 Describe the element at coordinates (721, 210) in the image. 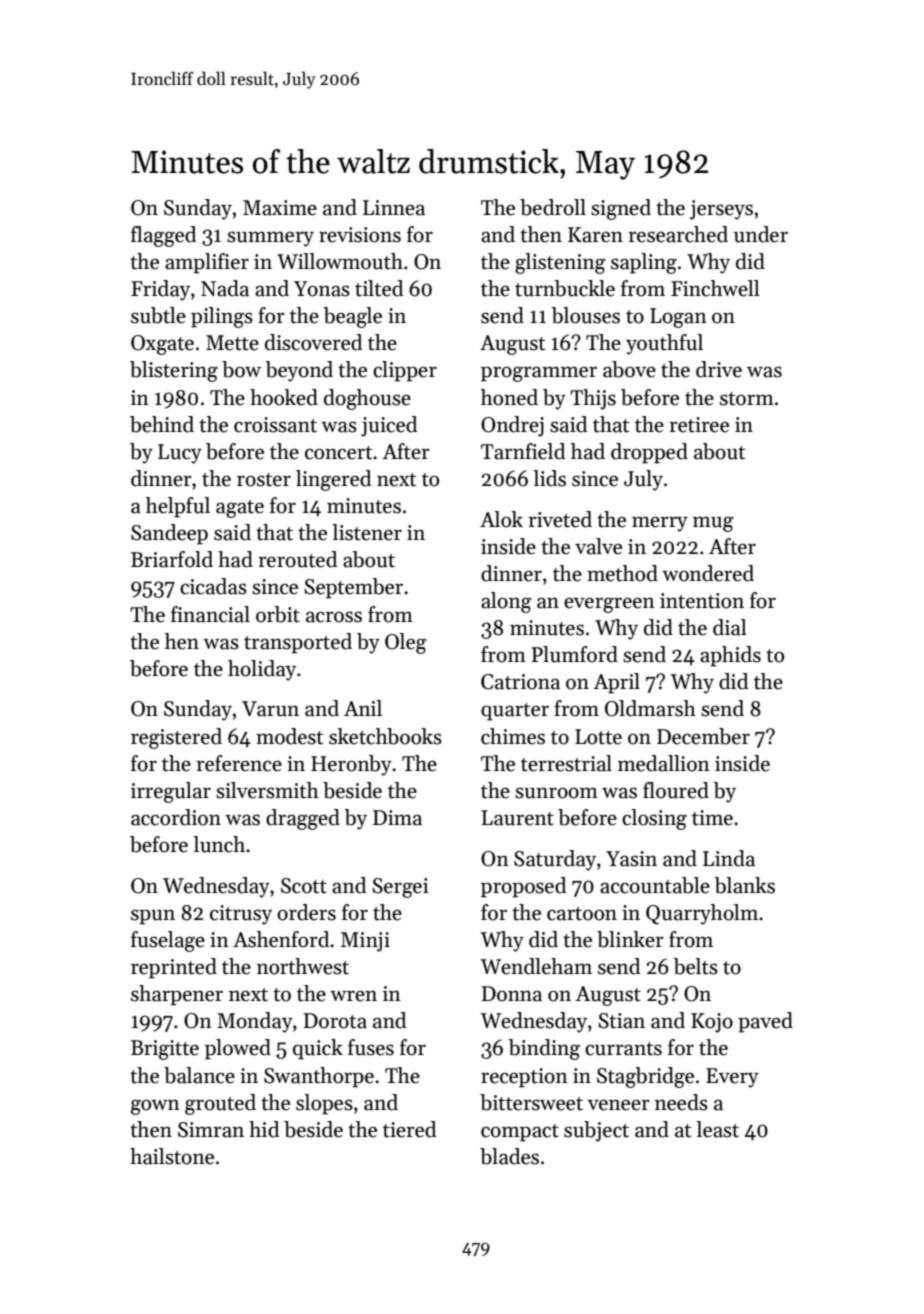

I see `jerseys` at that location.
